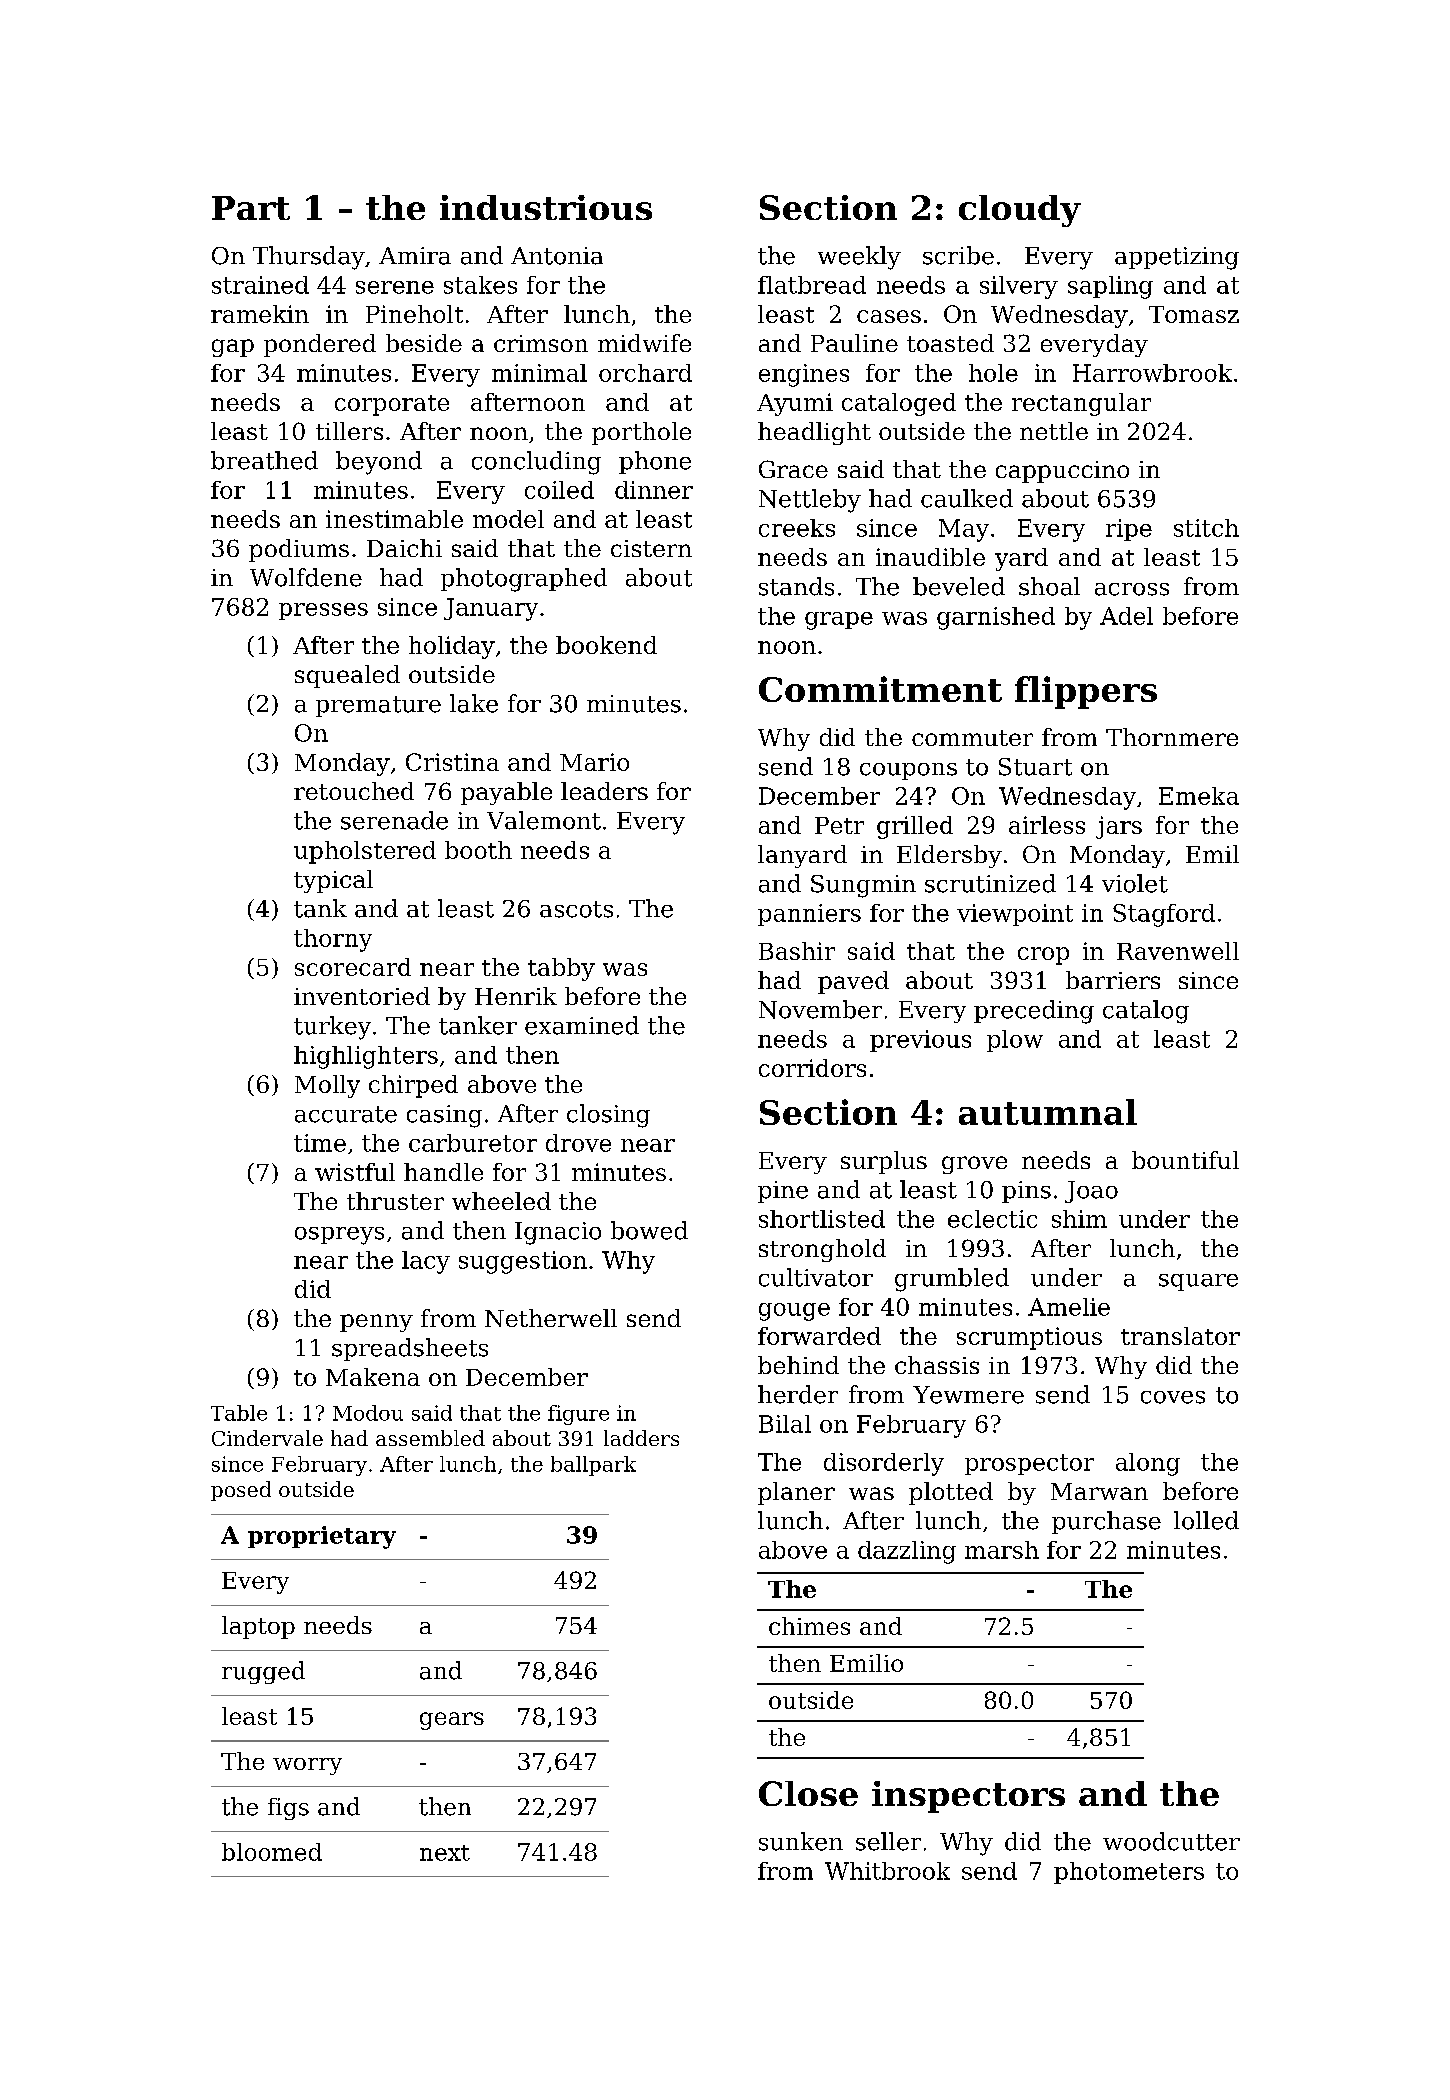 The height and width of the screenshot is (2100, 1450). What do you see at coordinates (322, 1537) in the screenshot?
I see `proprietary` at bounding box center [322, 1537].
